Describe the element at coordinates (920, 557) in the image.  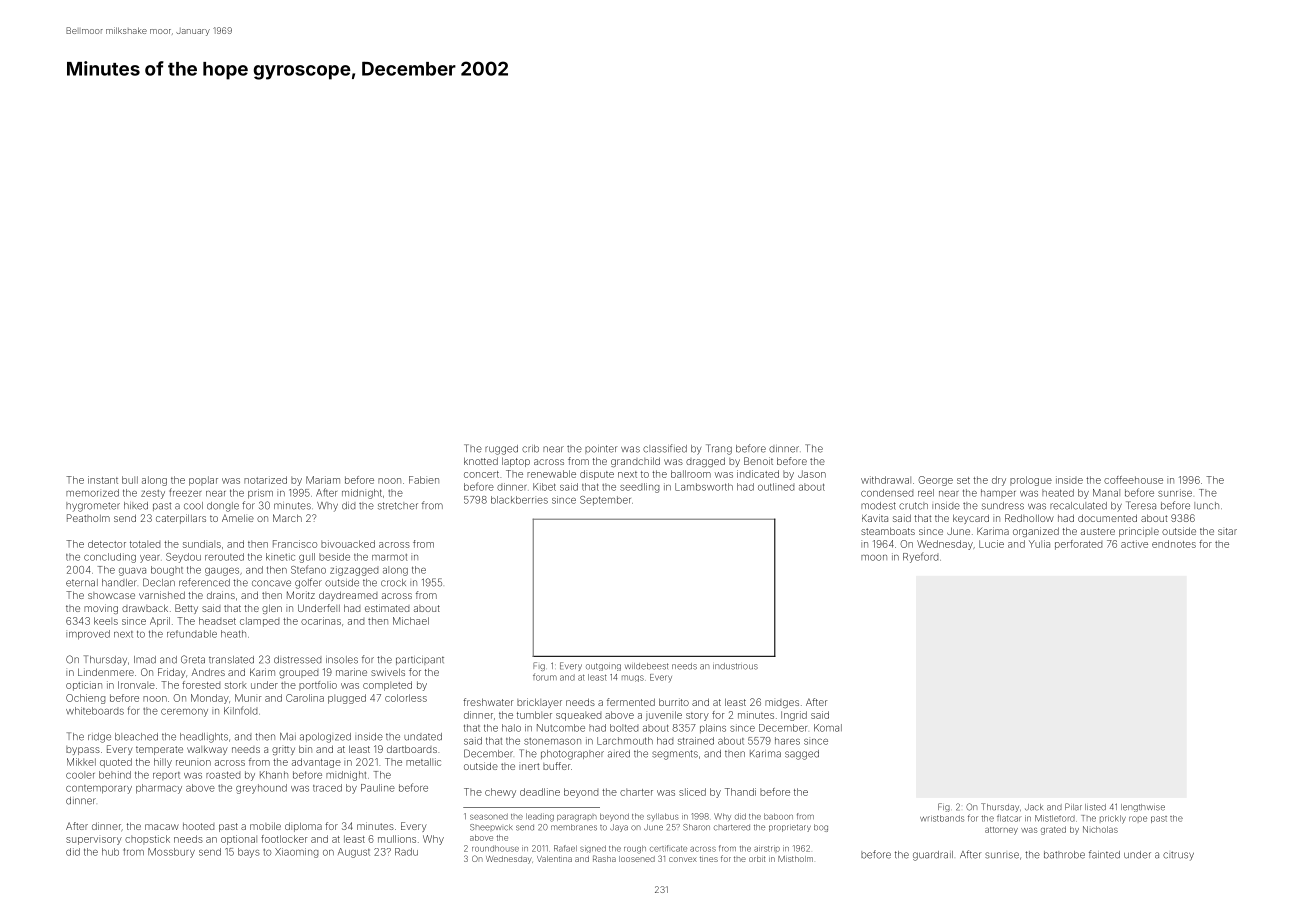
I see `Ryeford` at that location.
